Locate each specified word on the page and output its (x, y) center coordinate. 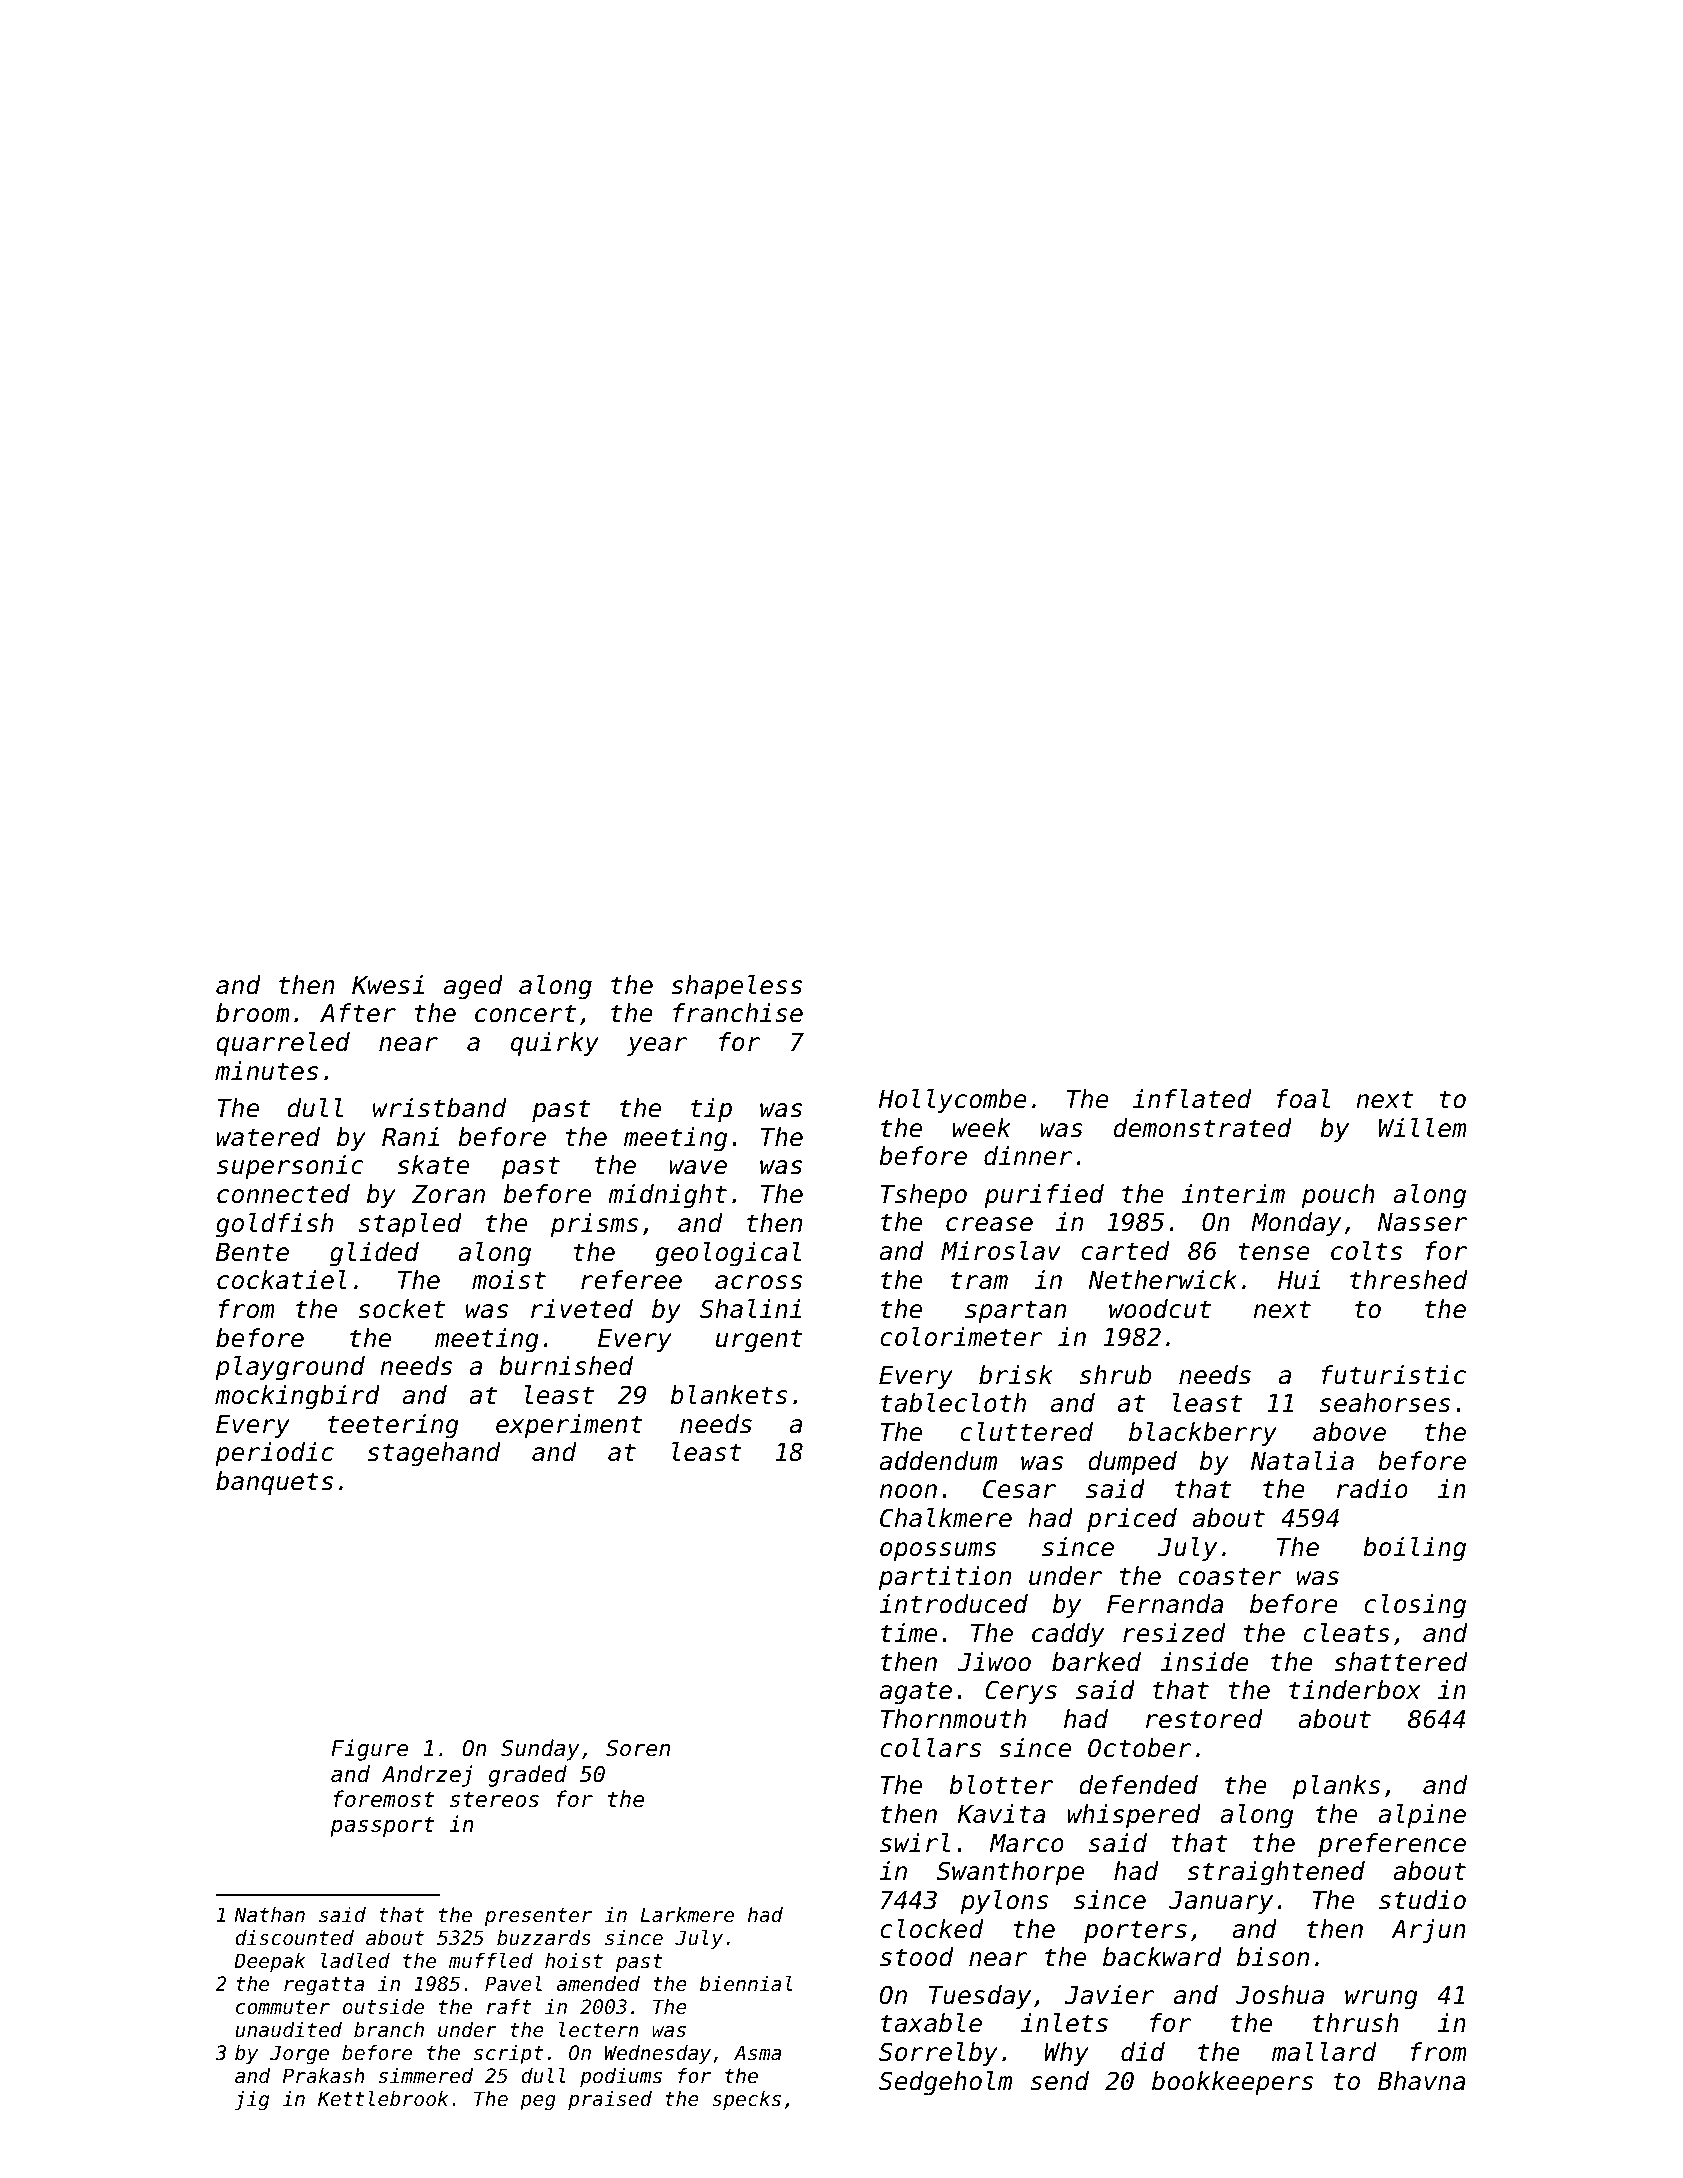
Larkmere (687, 1915)
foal (1303, 1099)
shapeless (736, 987)
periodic (274, 1454)
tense (1274, 1251)
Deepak (269, 1962)
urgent (759, 1341)
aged (473, 987)
